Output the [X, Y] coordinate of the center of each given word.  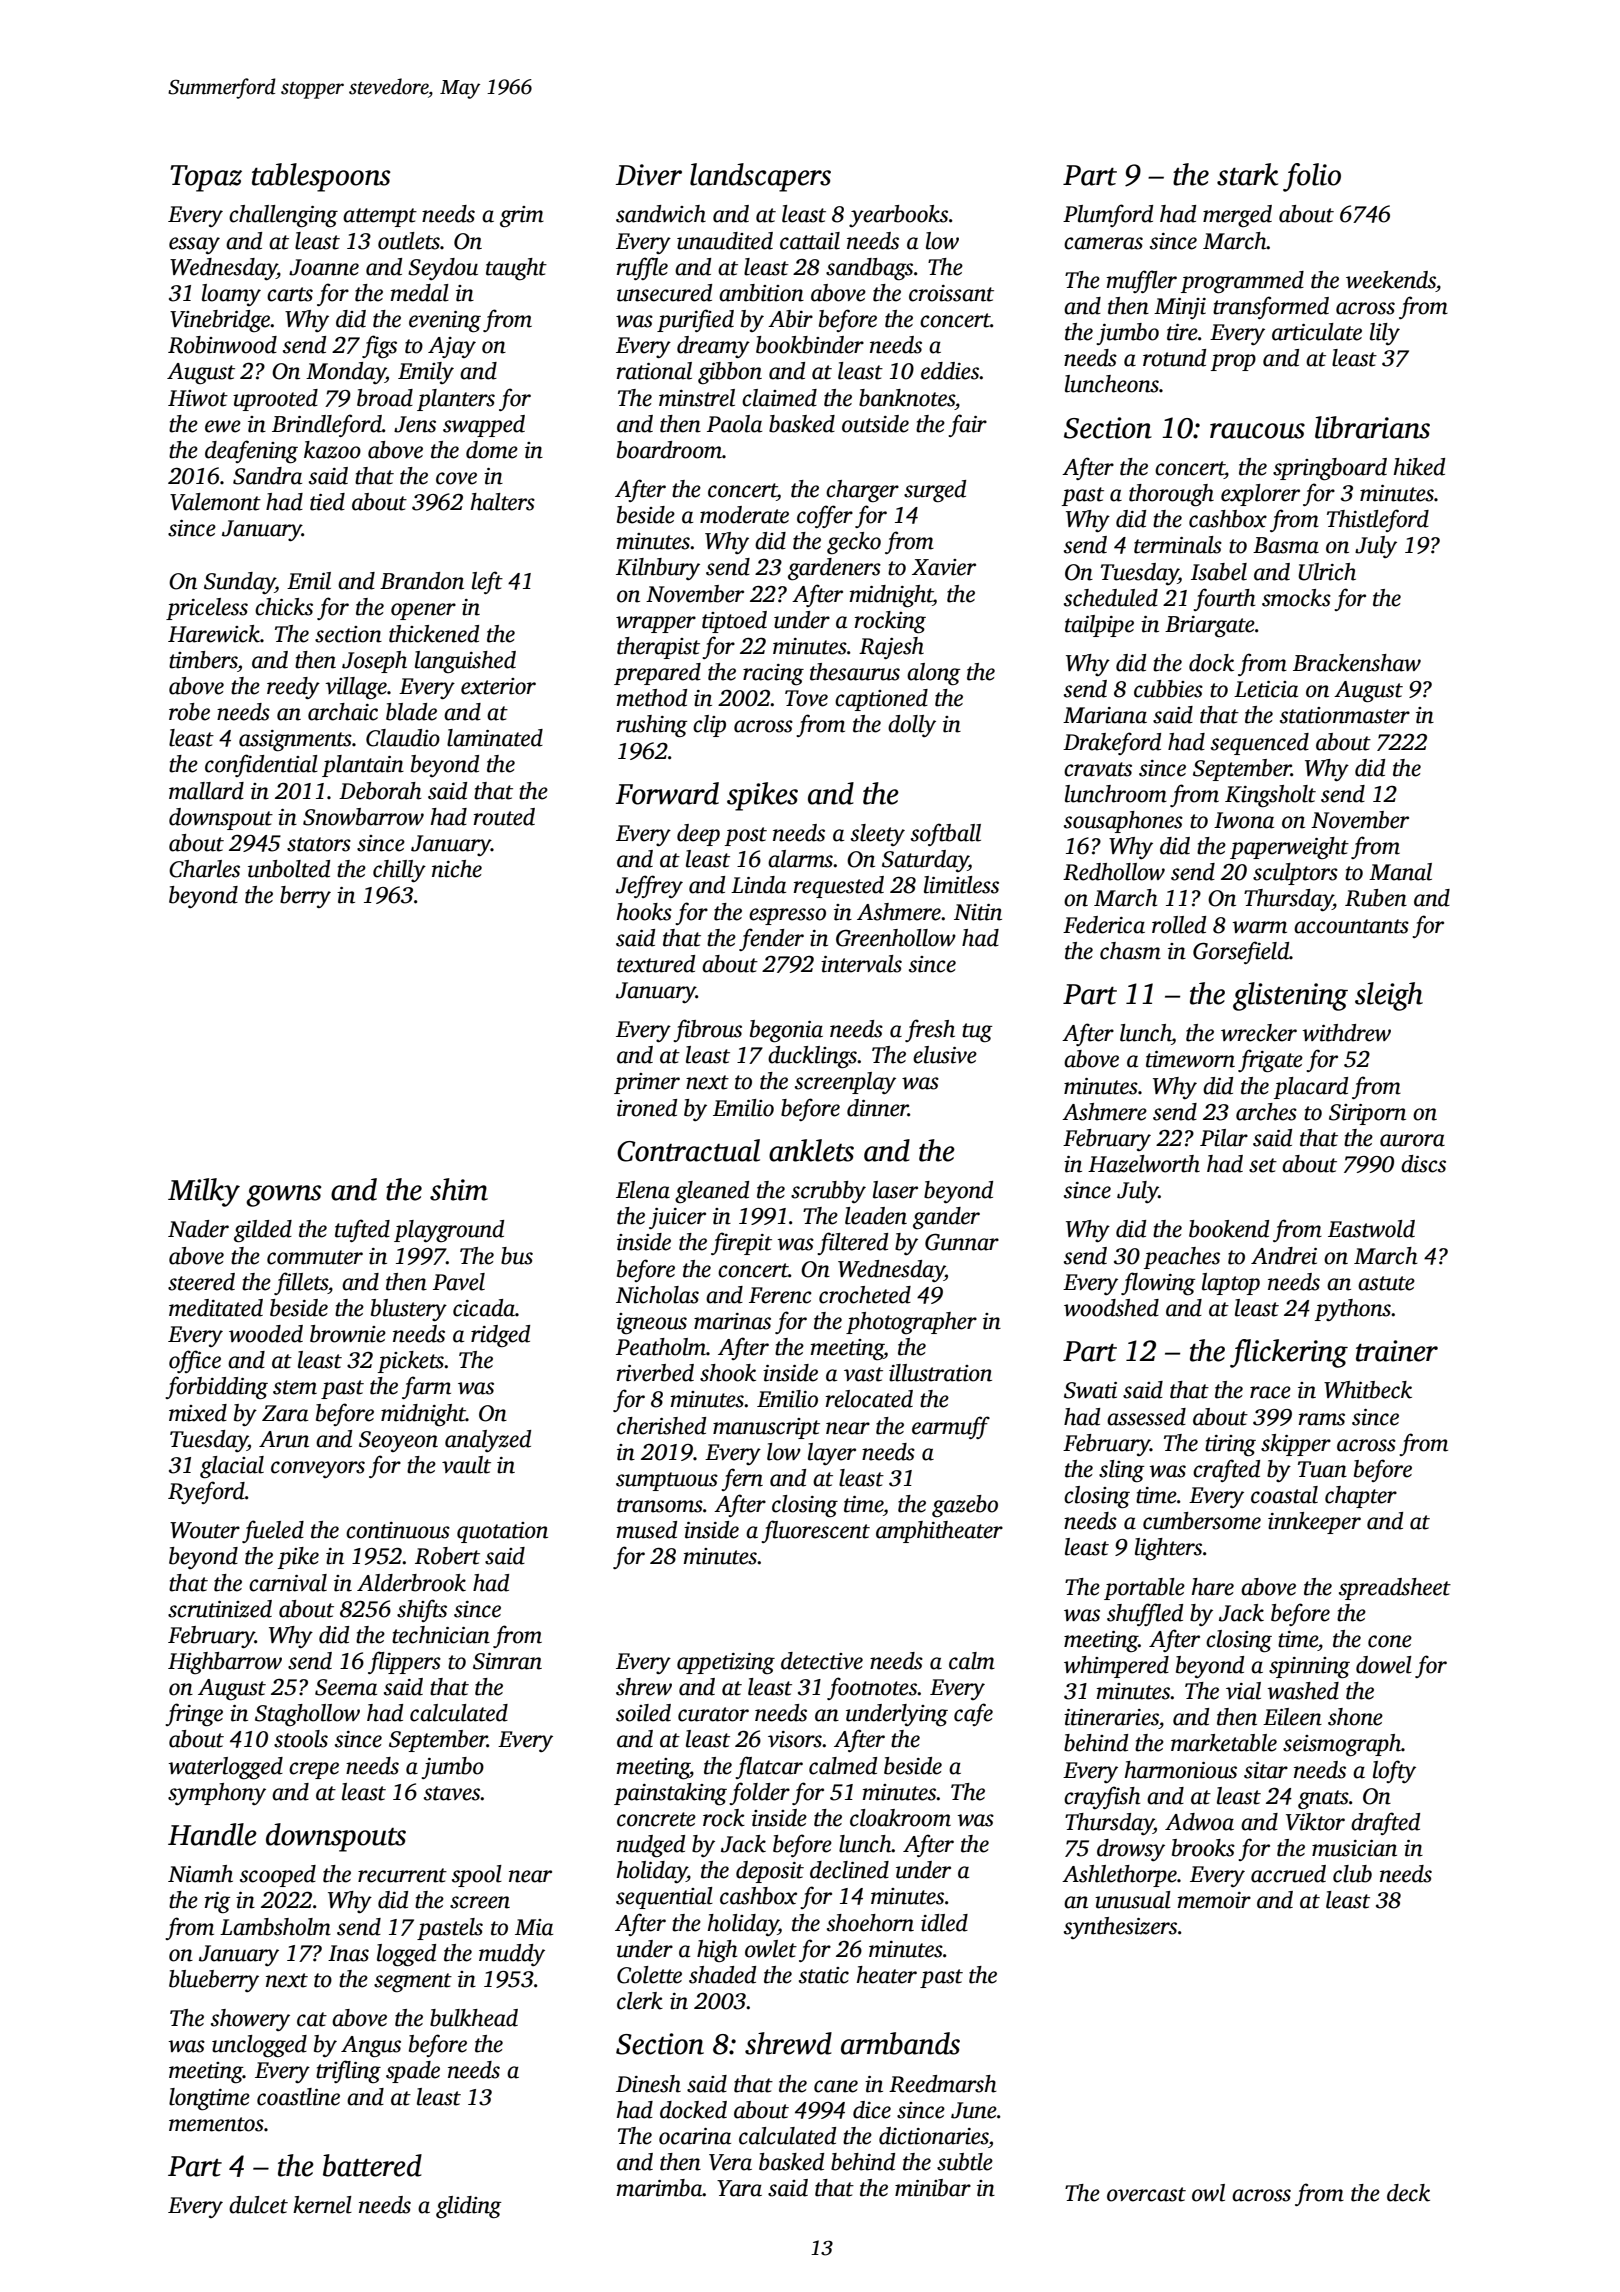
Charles [204, 869]
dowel [1384, 1665]
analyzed [488, 1441]
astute [1386, 1283]
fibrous [707, 1030]
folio [1312, 177]
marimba [660, 2188]
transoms [660, 1505]
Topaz [206, 178]
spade [413, 2072]
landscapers [760, 177]
